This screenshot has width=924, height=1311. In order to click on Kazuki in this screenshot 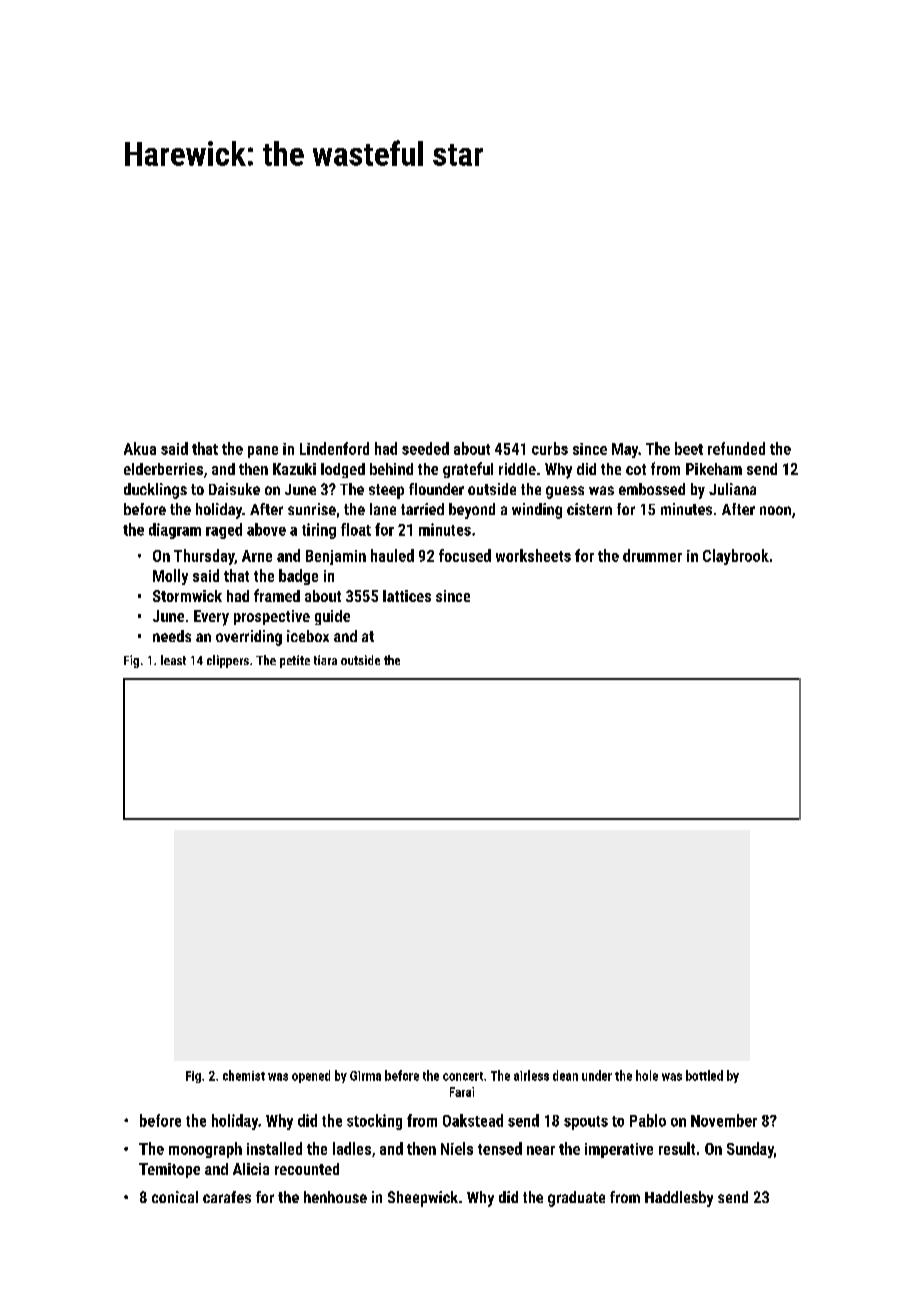, I will do `click(294, 469)`.
